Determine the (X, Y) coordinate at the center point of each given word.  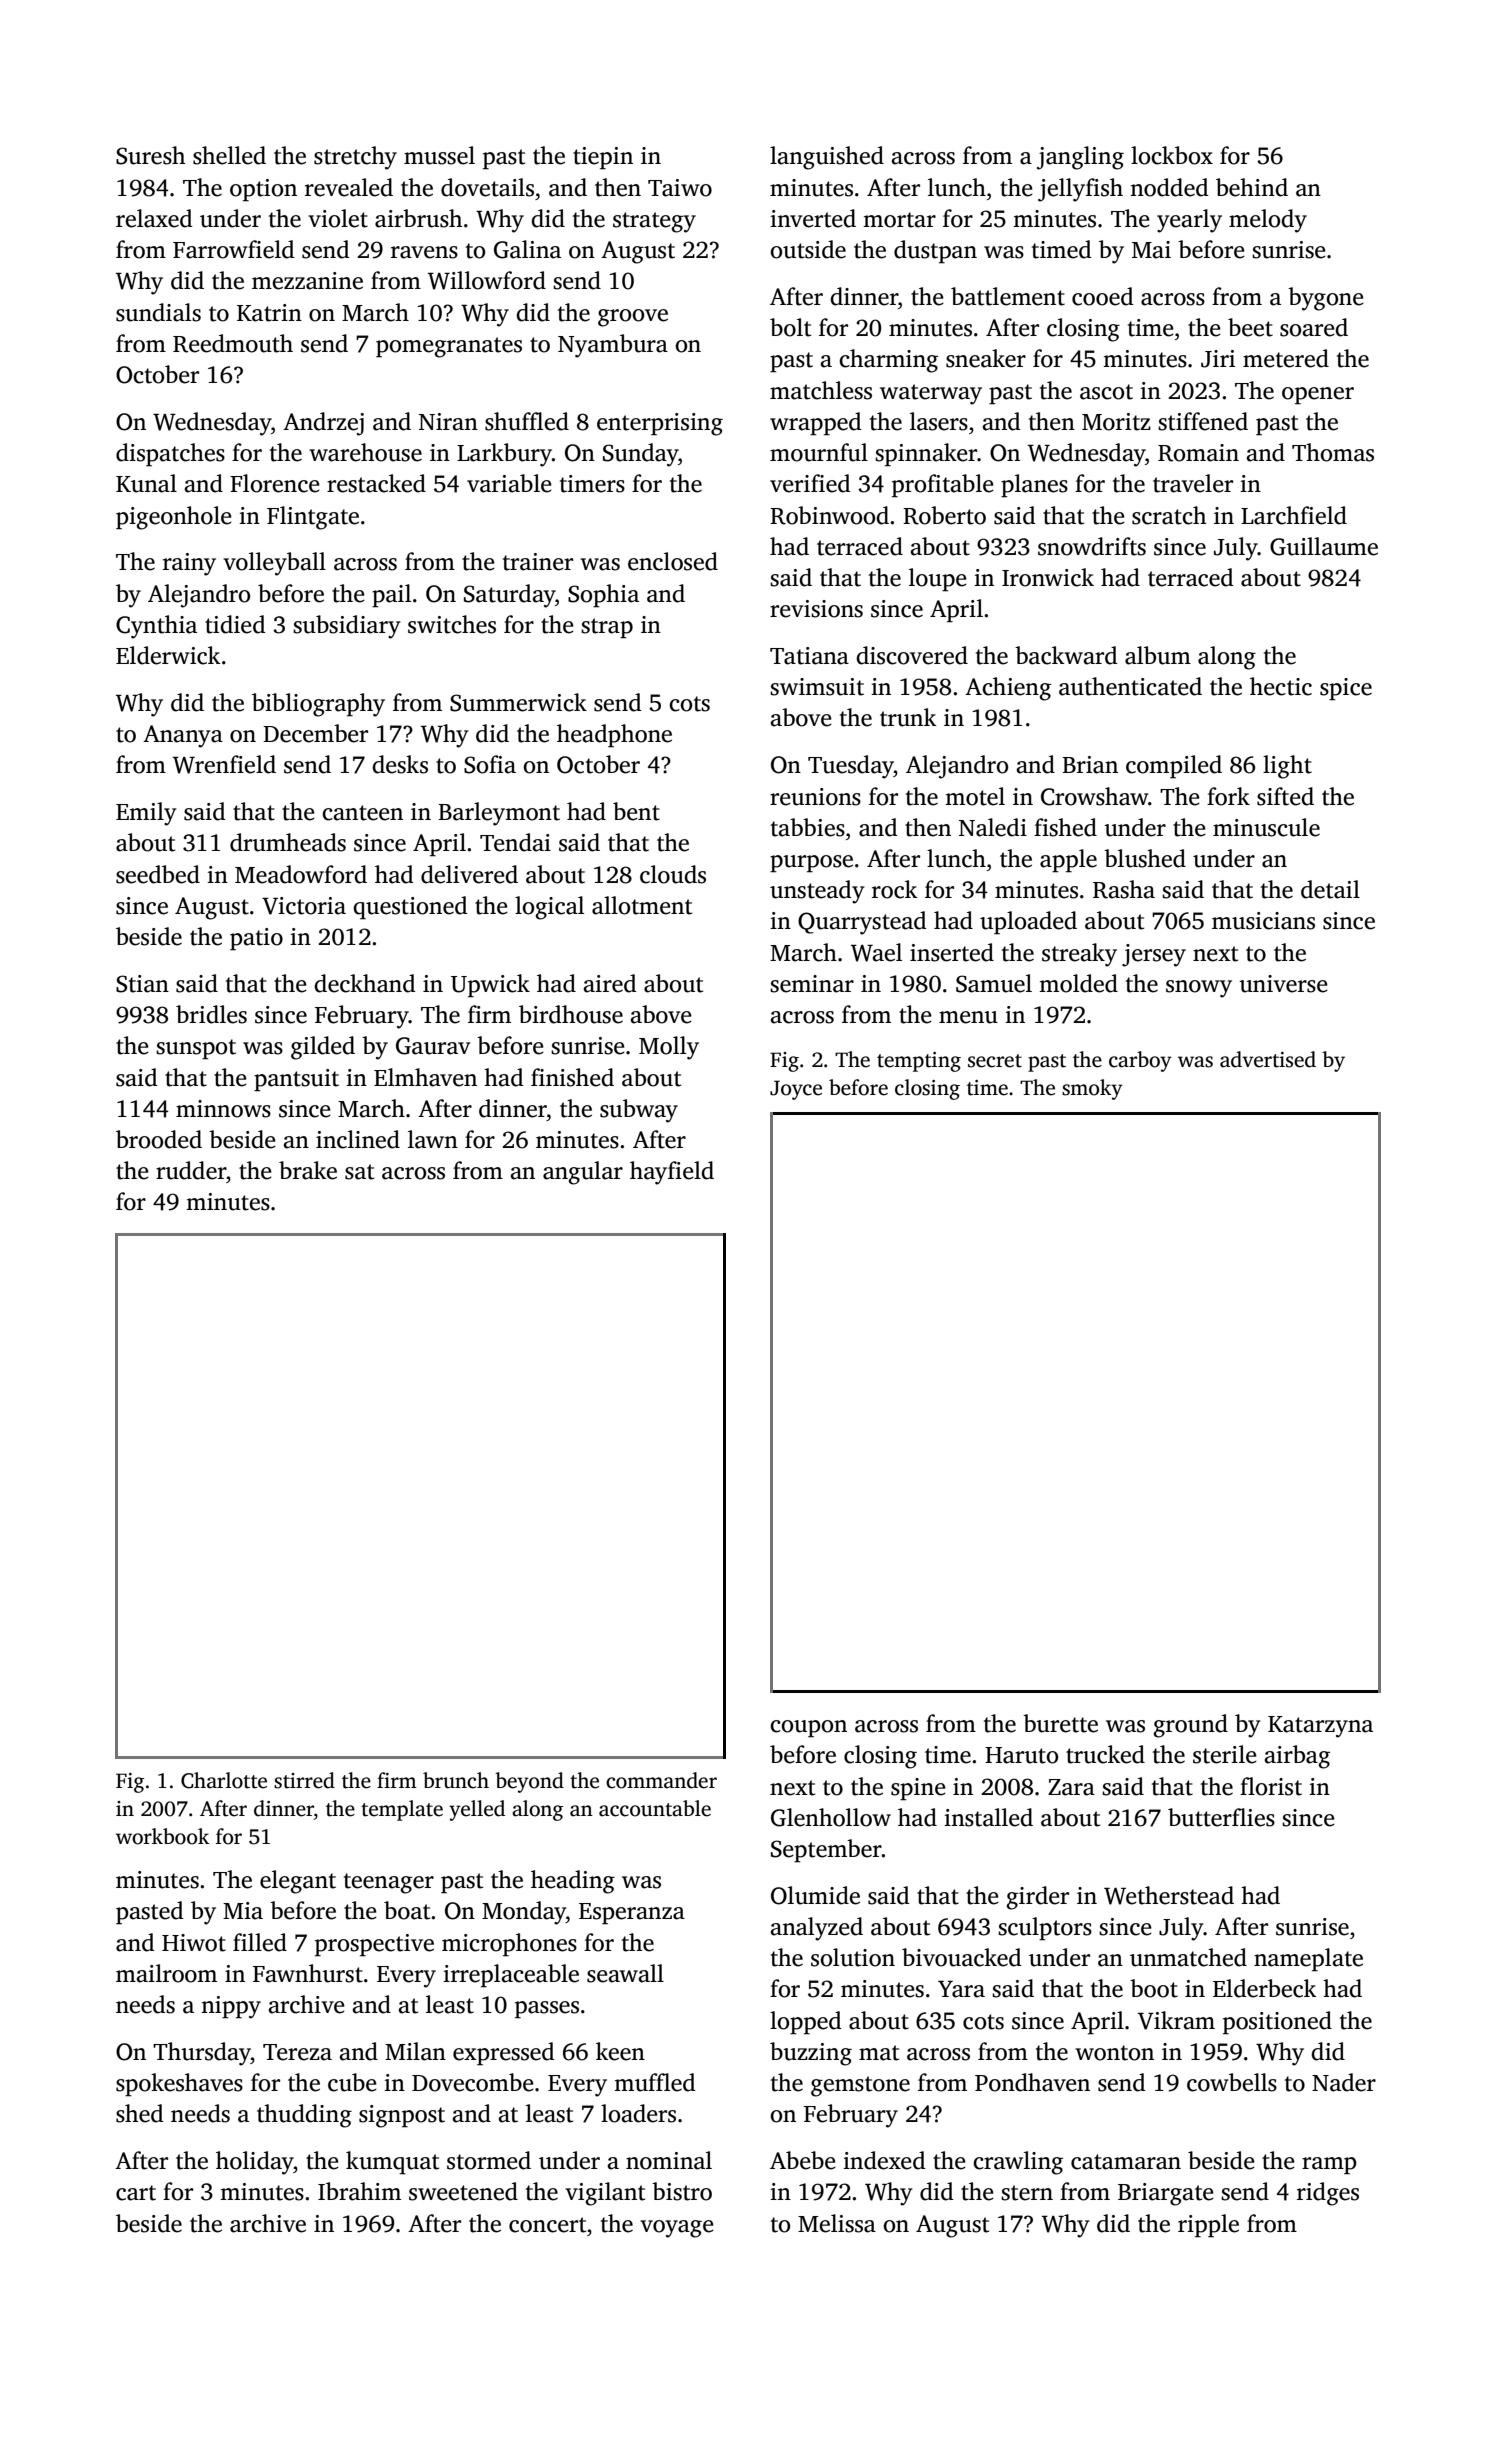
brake (308, 1170)
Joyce (796, 1090)
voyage (677, 2229)
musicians (1263, 921)
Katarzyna (1320, 1727)
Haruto (1021, 1755)
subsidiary (346, 627)
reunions (815, 797)
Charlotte (224, 1780)
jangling (1080, 158)
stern (1027, 2193)
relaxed (154, 218)
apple (1068, 861)
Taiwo (680, 188)
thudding (304, 2116)
